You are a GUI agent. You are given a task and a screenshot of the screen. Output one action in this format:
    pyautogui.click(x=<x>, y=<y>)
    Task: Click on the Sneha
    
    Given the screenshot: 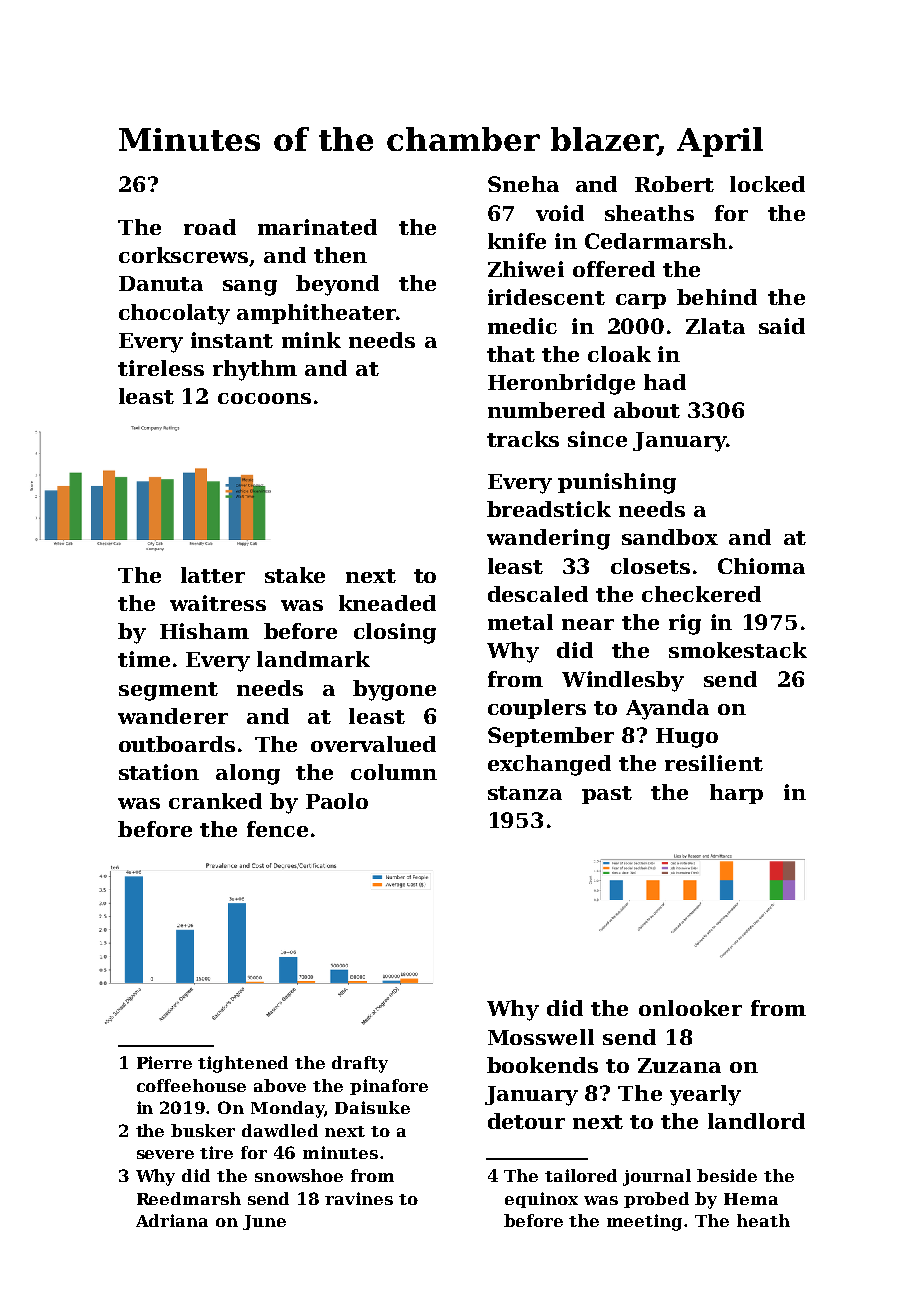 What is the action you would take?
    pyautogui.click(x=523, y=184)
